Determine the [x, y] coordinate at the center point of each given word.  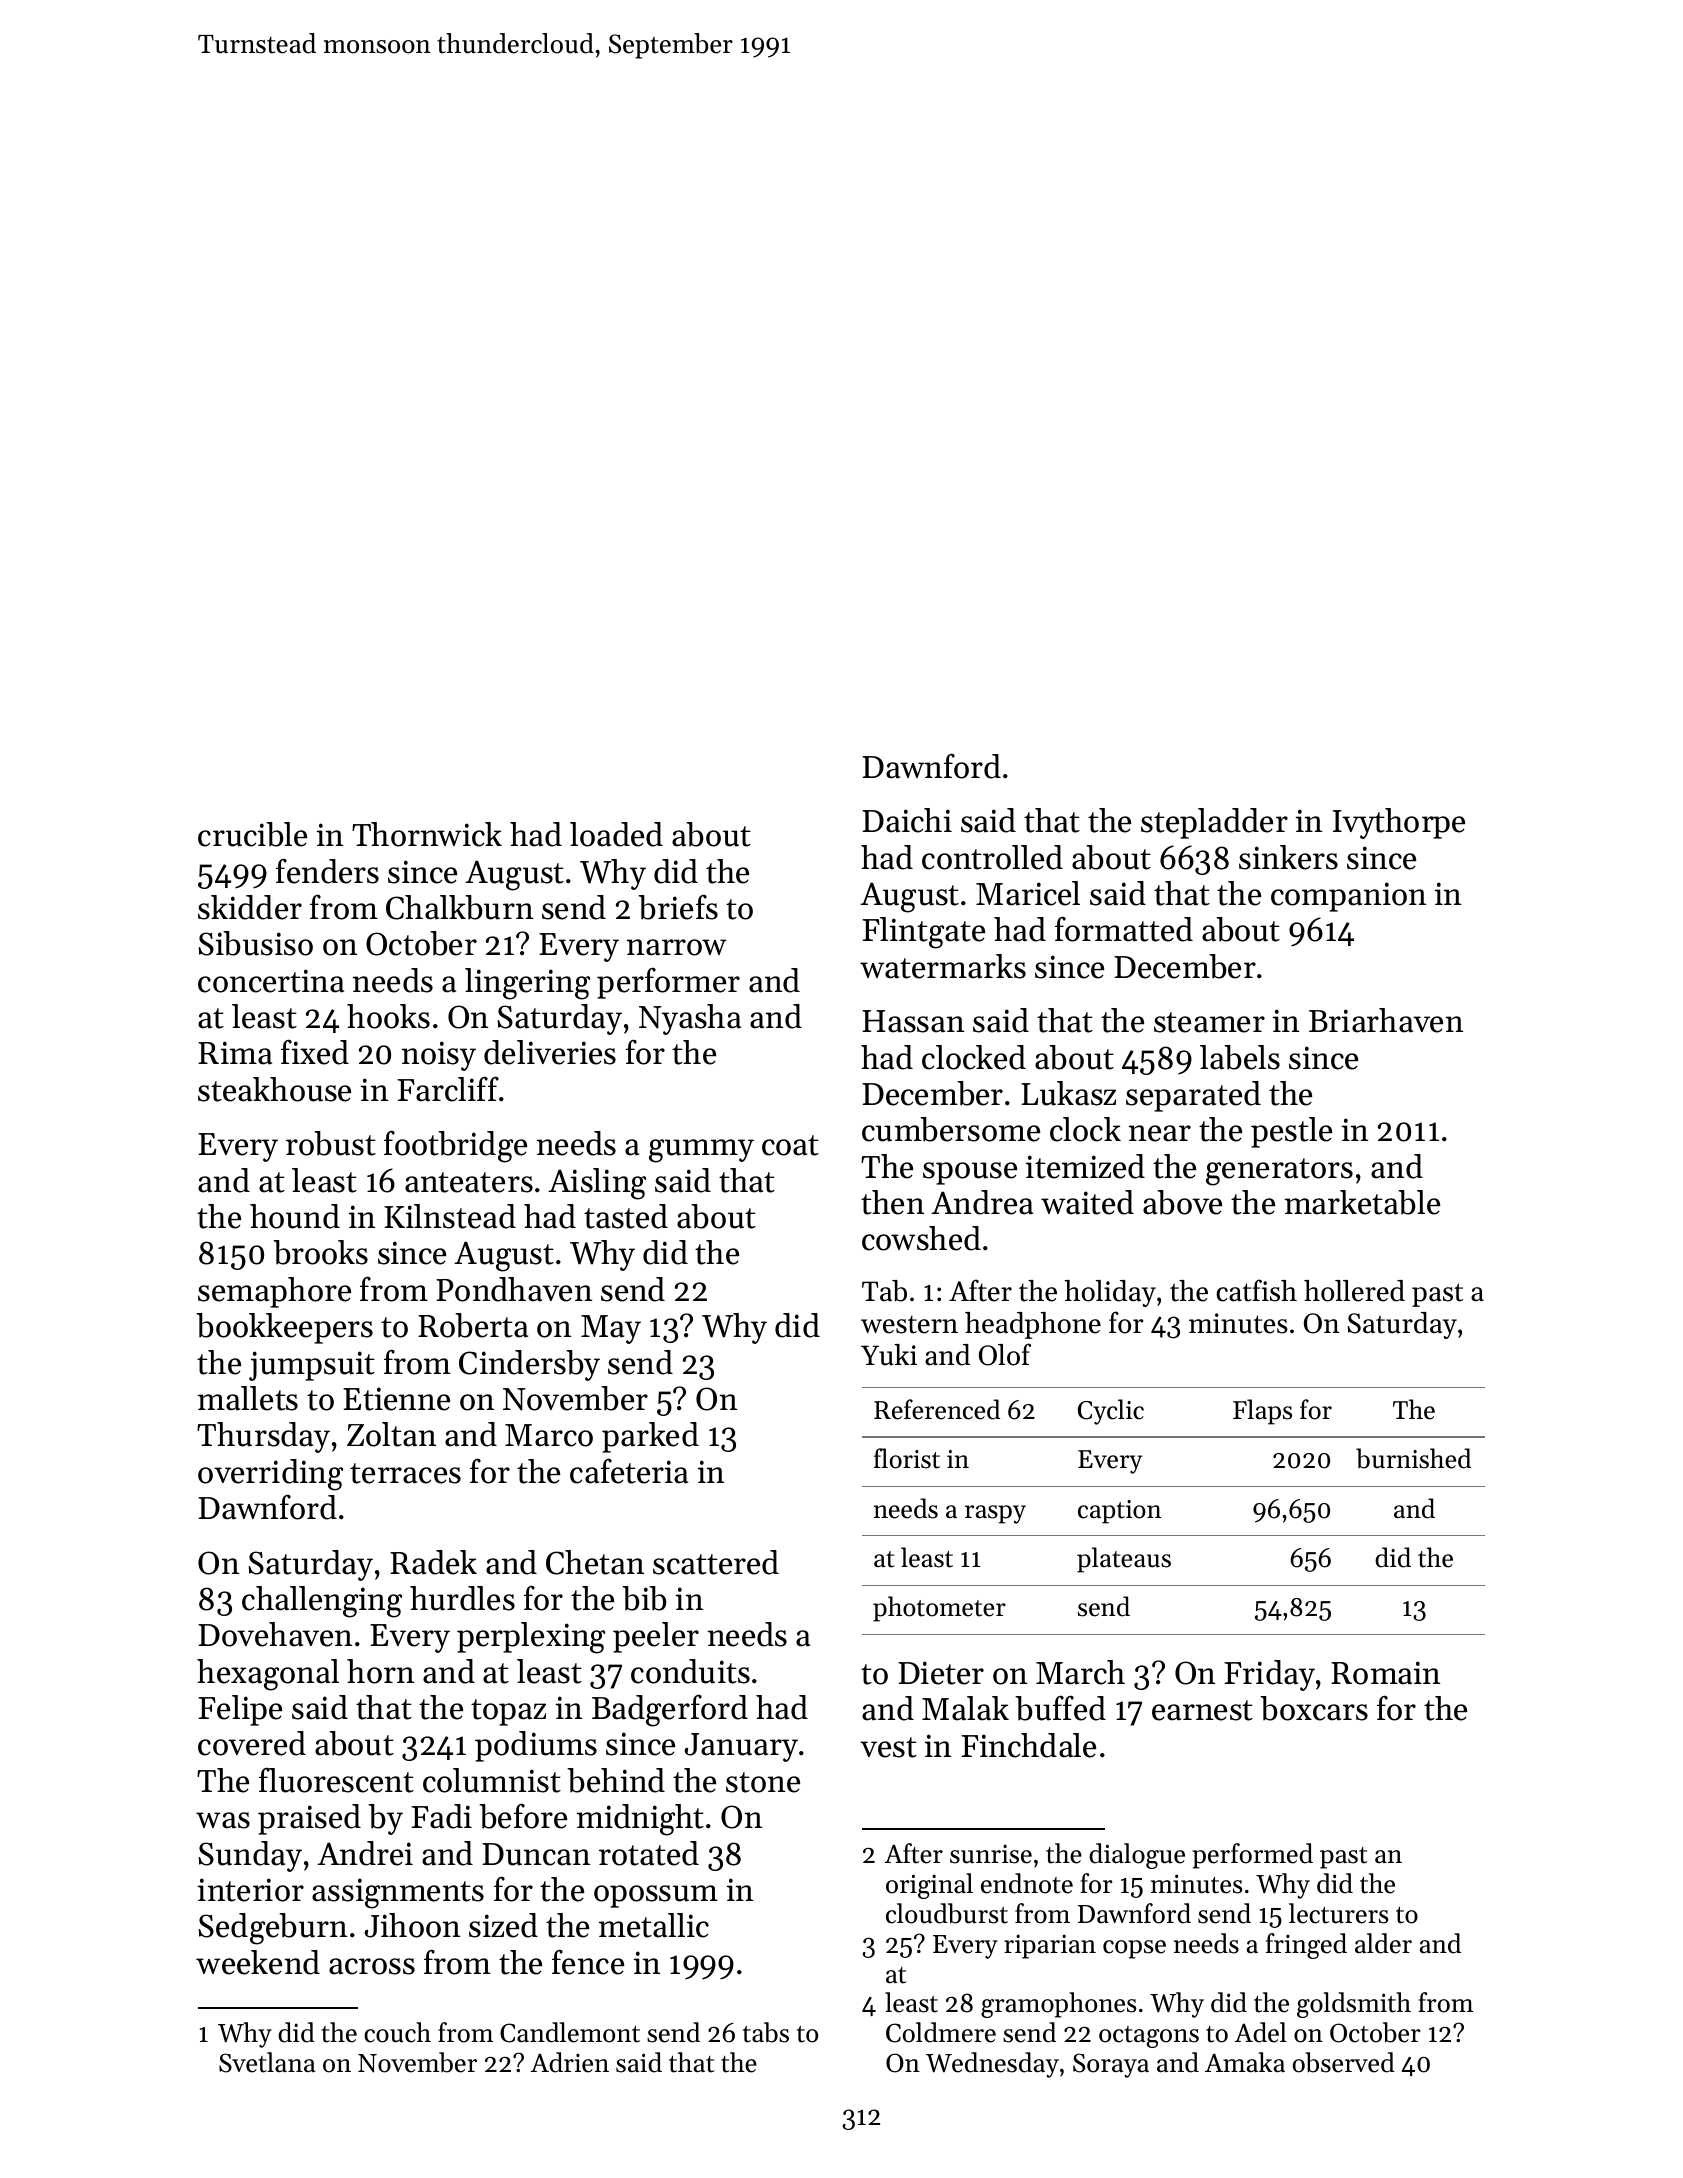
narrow [677, 947]
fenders [327, 871]
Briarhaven [1386, 1020]
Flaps [1262, 1412]
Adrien [569, 2062]
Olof [1005, 1354]
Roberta [473, 1325]
